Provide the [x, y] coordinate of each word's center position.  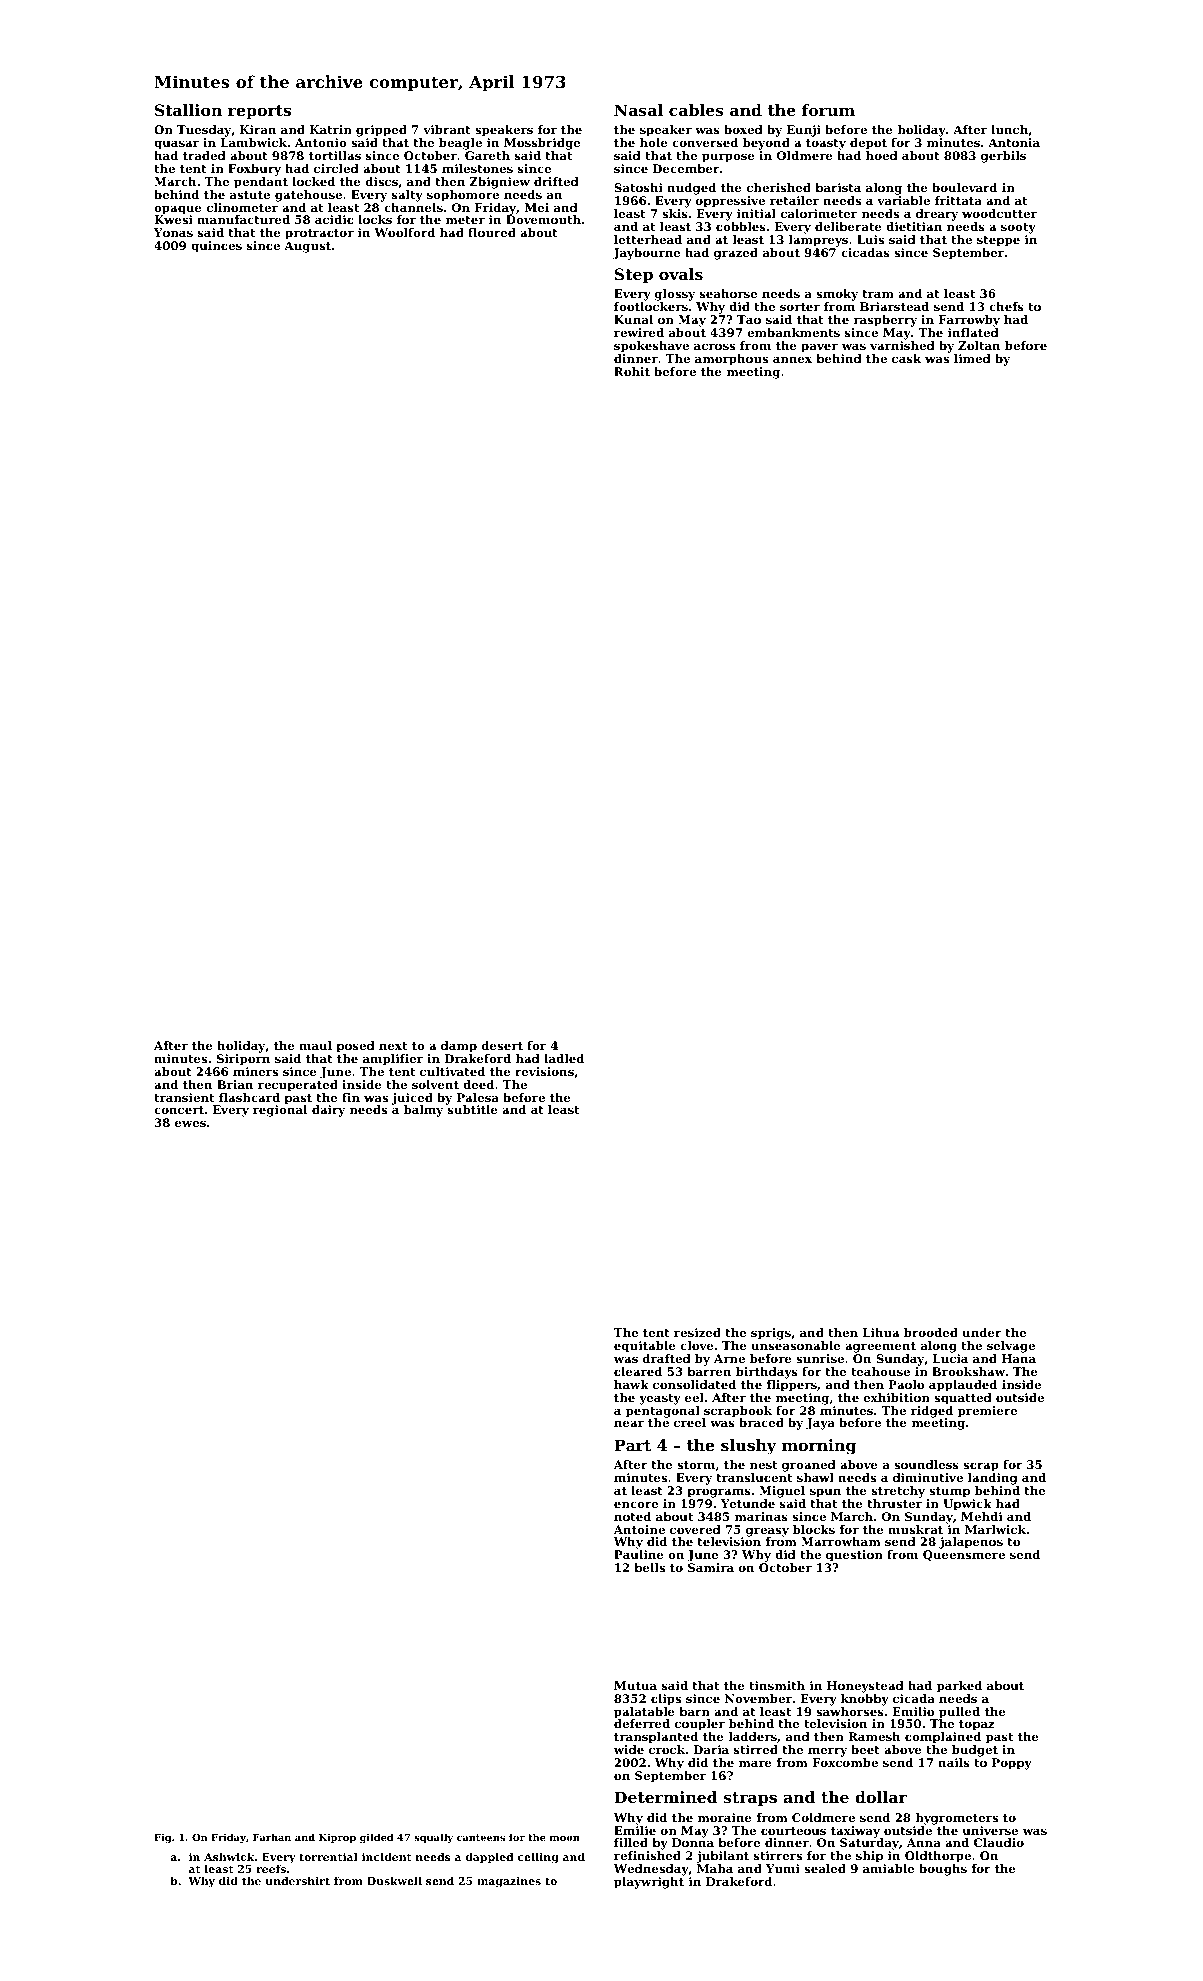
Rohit [632, 371]
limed [972, 358]
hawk [631, 1384]
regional [280, 1111]
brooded [931, 1332]
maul [315, 1045]
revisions [544, 1071]
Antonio [321, 142]
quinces [216, 247]
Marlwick [995, 1529]
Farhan [272, 1837]
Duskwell [394, 1880]
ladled [564, 1058]
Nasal [638, 110]
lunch [1009, 129]
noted [632, 1516]
